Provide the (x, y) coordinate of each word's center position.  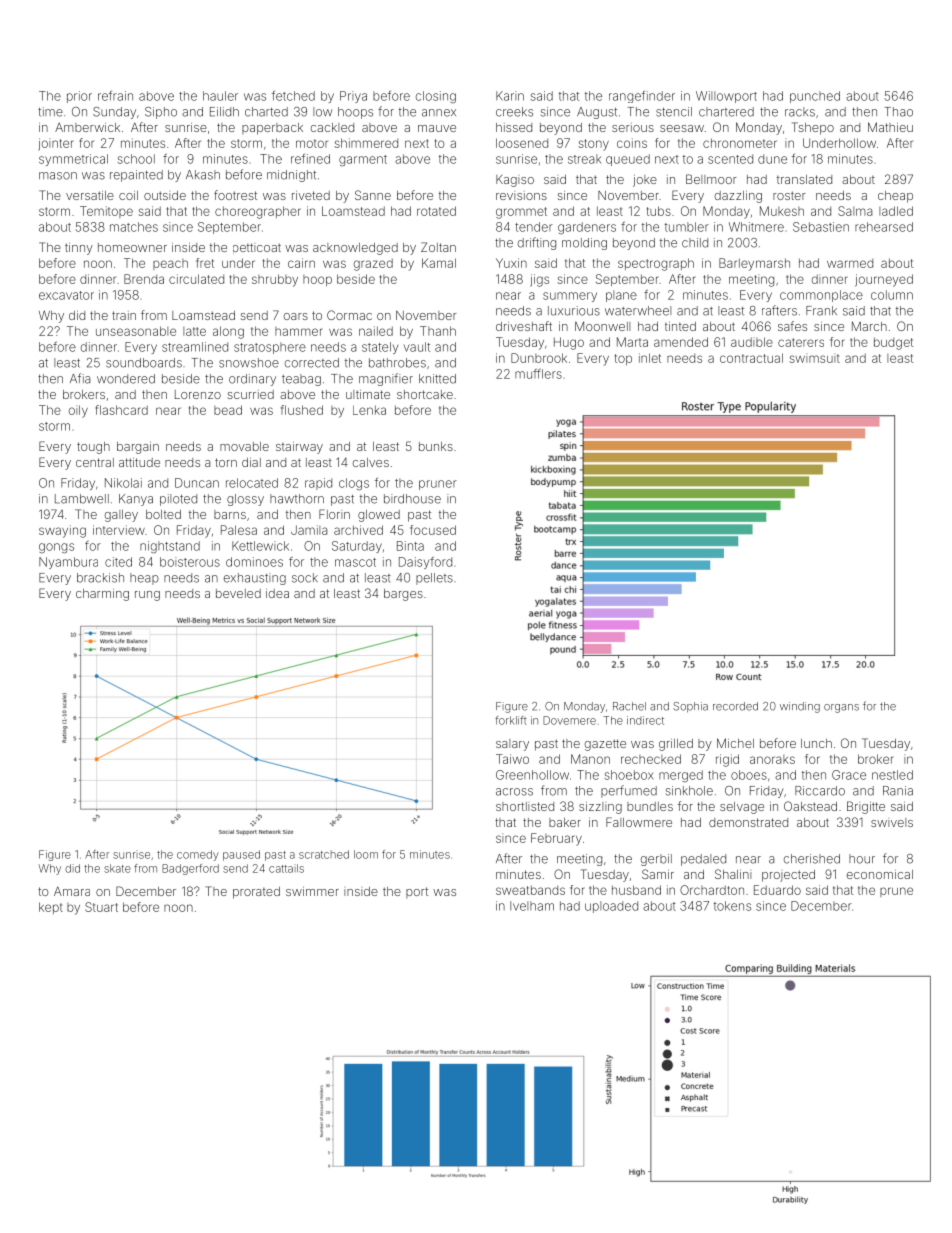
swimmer (312, 891)
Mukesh (782, 211)
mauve (437, 128)
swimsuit (814, 358)
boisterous (190, 562)
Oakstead (810, 806)
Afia (80, 378)
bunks (436, 446)
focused (433, 530)
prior (79, 97)
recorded (735, 706)
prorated (256, 893)
